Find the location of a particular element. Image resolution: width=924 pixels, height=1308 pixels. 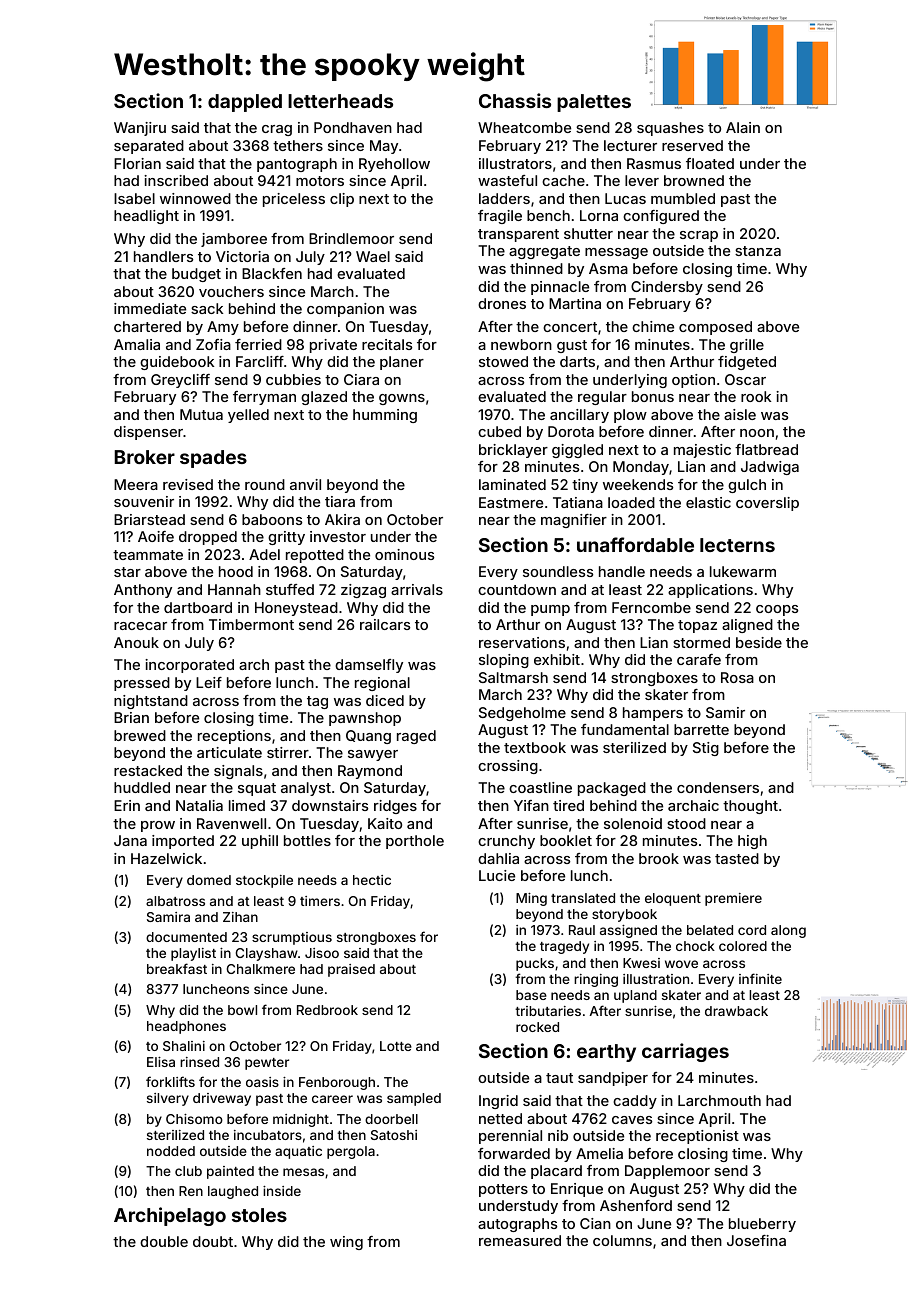

doubt is located at coordinates (213, 1241).
